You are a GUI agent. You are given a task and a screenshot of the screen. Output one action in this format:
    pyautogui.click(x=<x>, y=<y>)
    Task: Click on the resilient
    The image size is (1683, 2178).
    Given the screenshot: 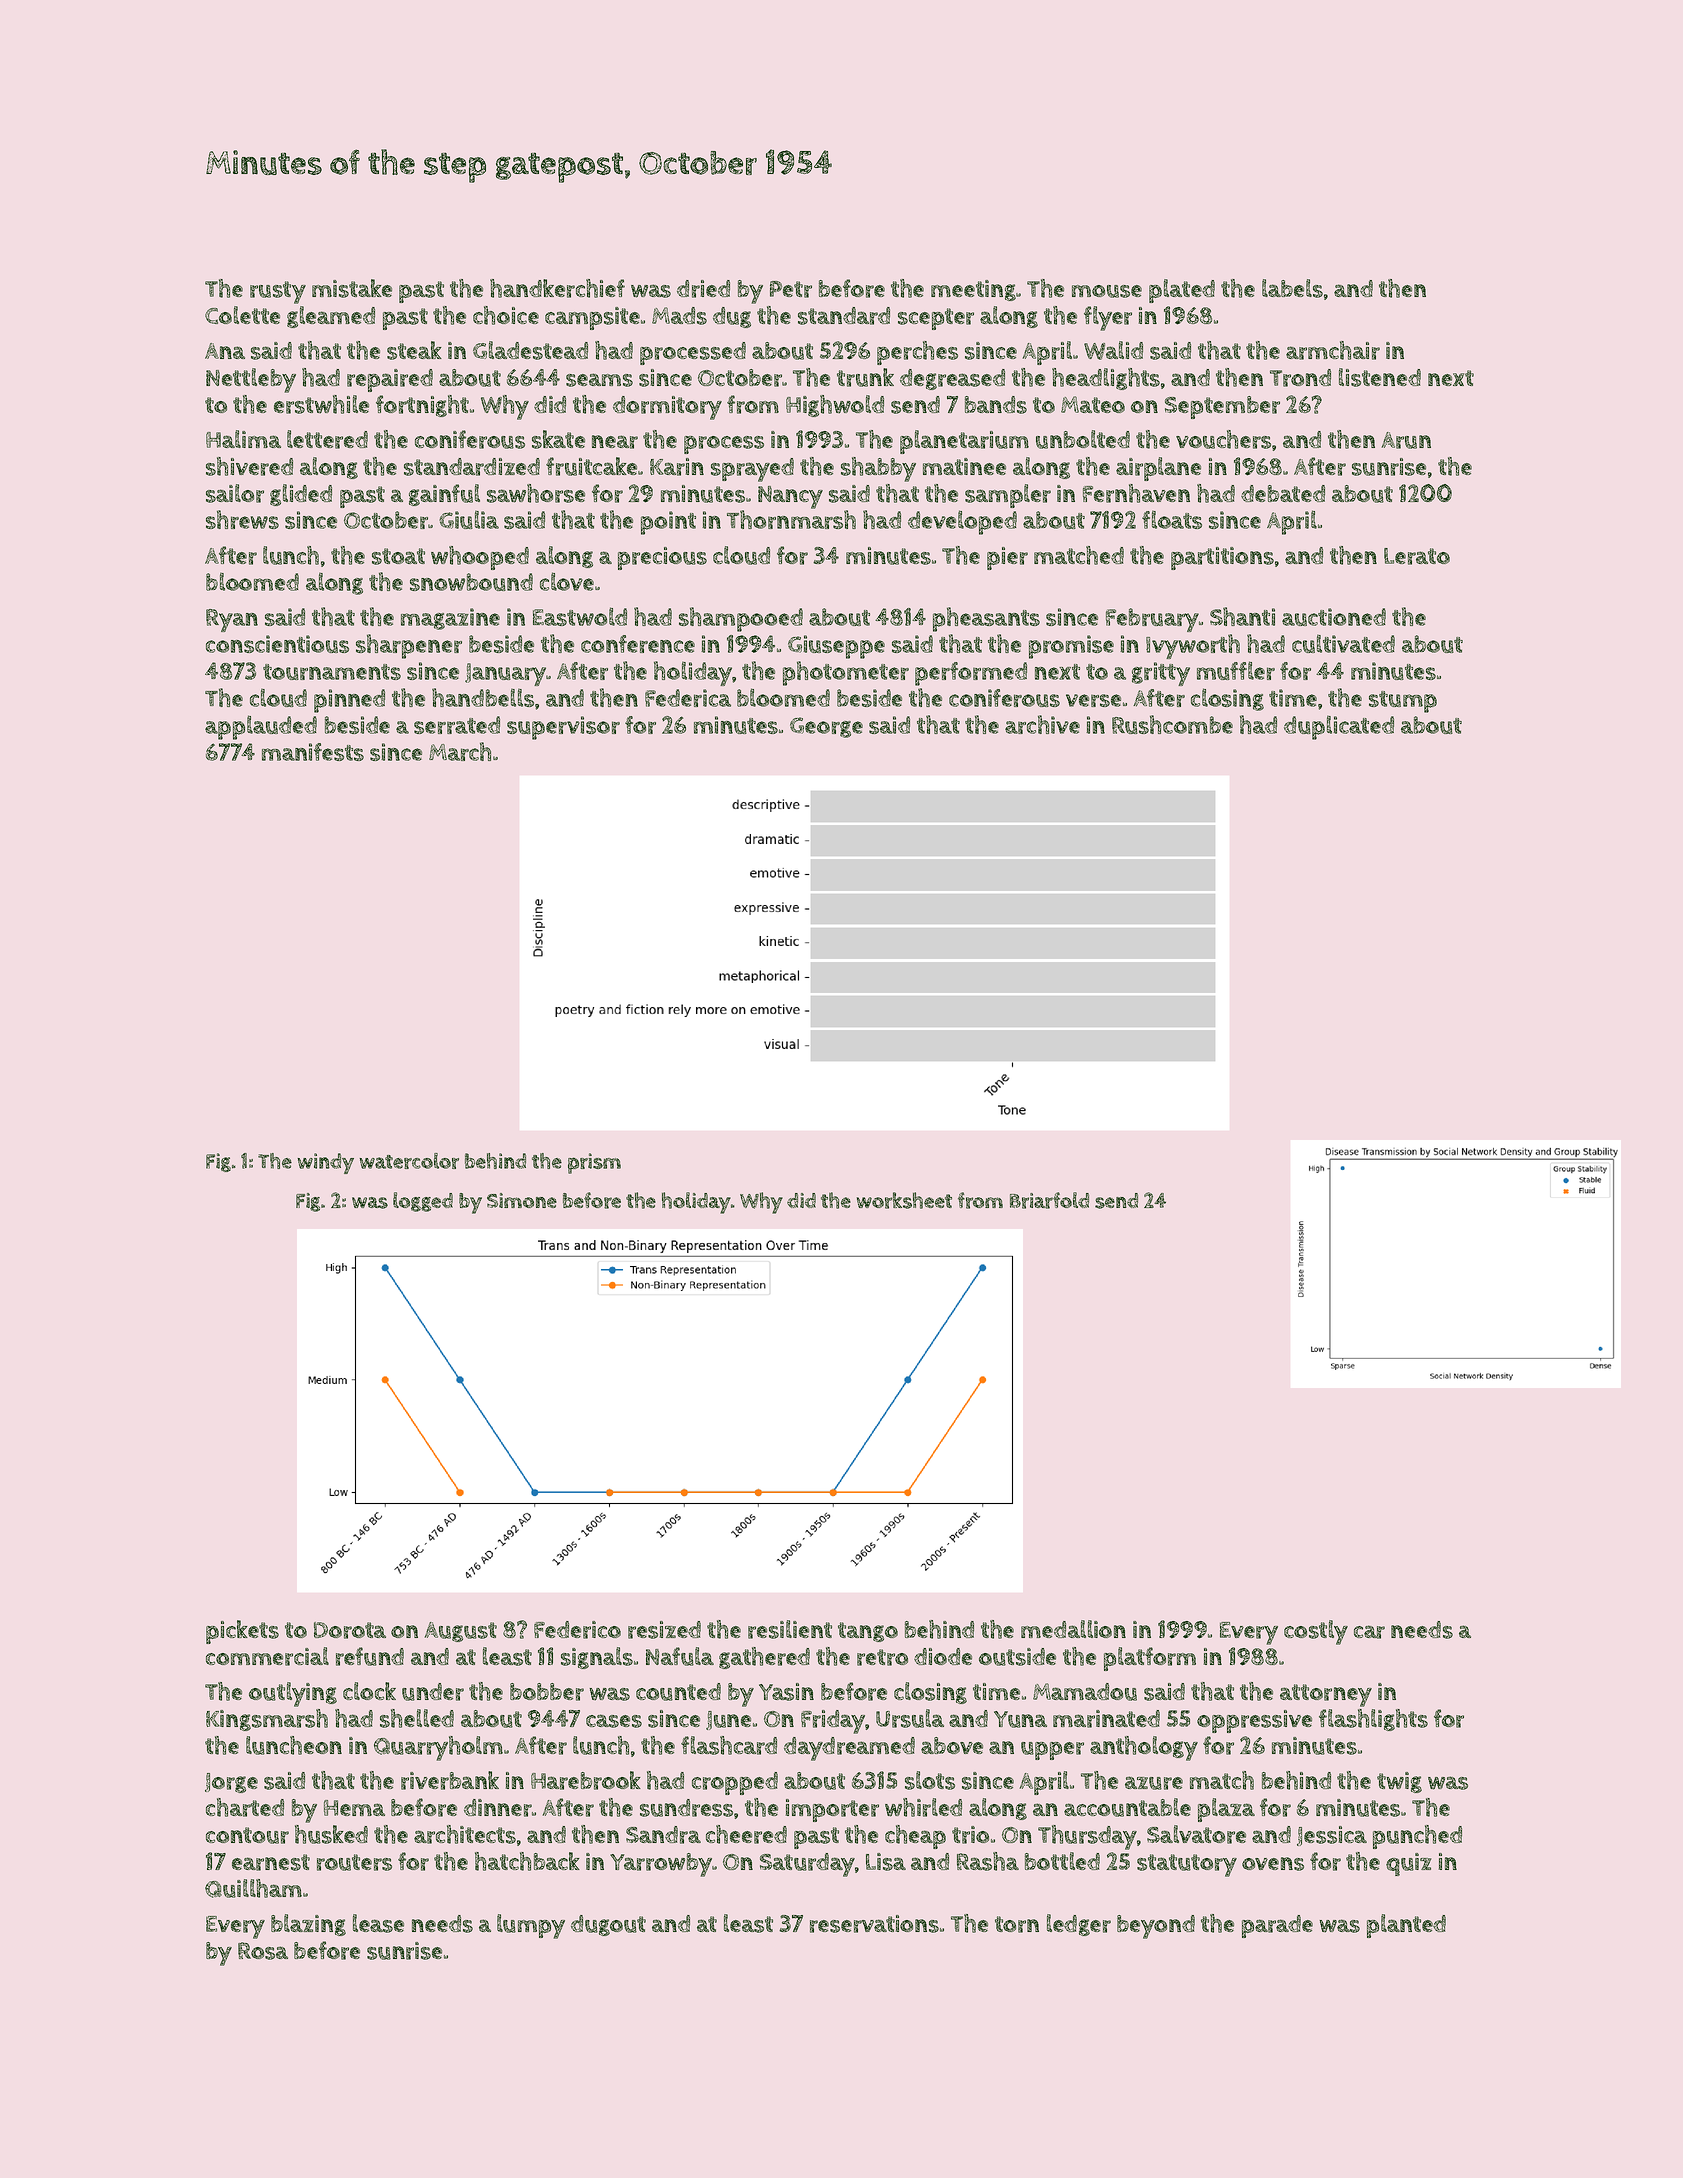 What is the action you would take?
    pyautogui.click(x=790, y=1629)
